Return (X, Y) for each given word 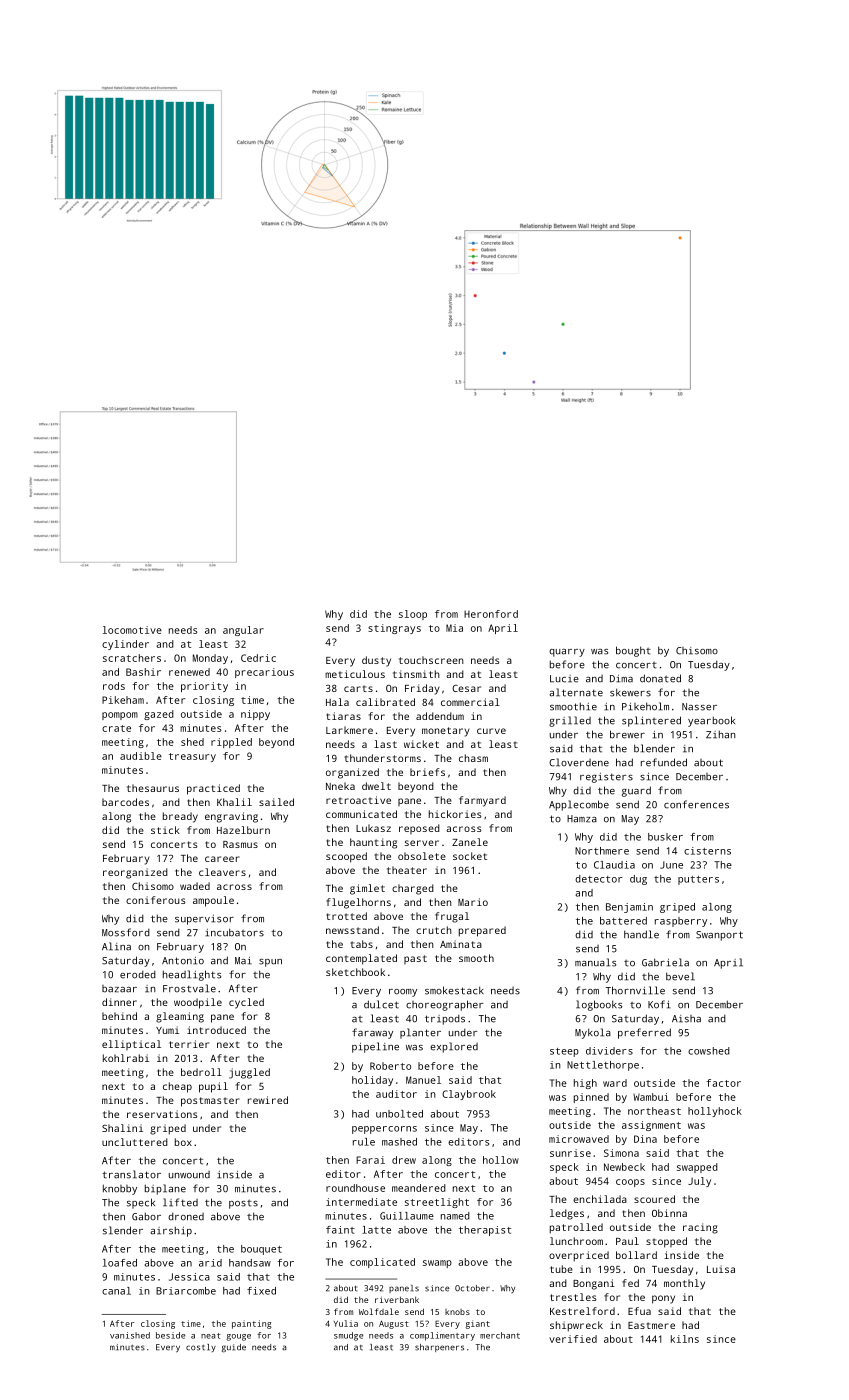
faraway (372, 1033)
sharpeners (439, 1348)
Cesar (466, 688)
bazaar (119, 989)
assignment (651, 1126)
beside (170, 1335)
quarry (567, 653)
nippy (255, 715)
